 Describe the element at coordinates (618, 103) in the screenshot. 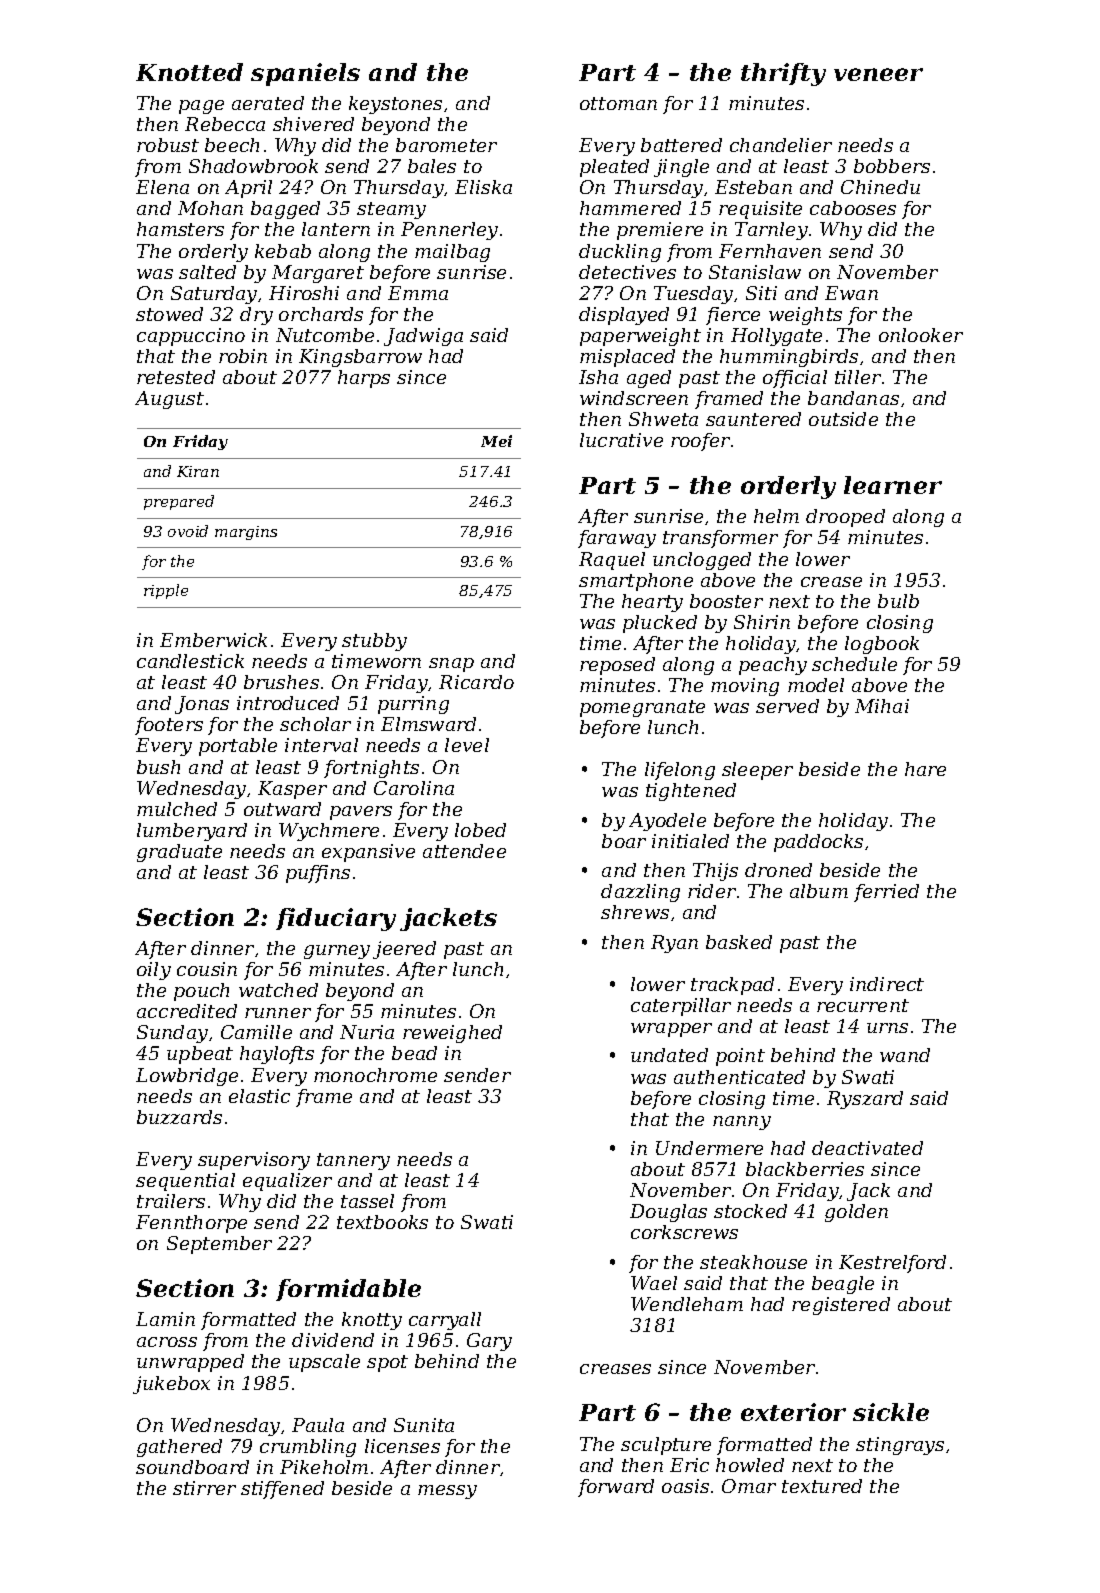

I see `ottoman` at that location.
